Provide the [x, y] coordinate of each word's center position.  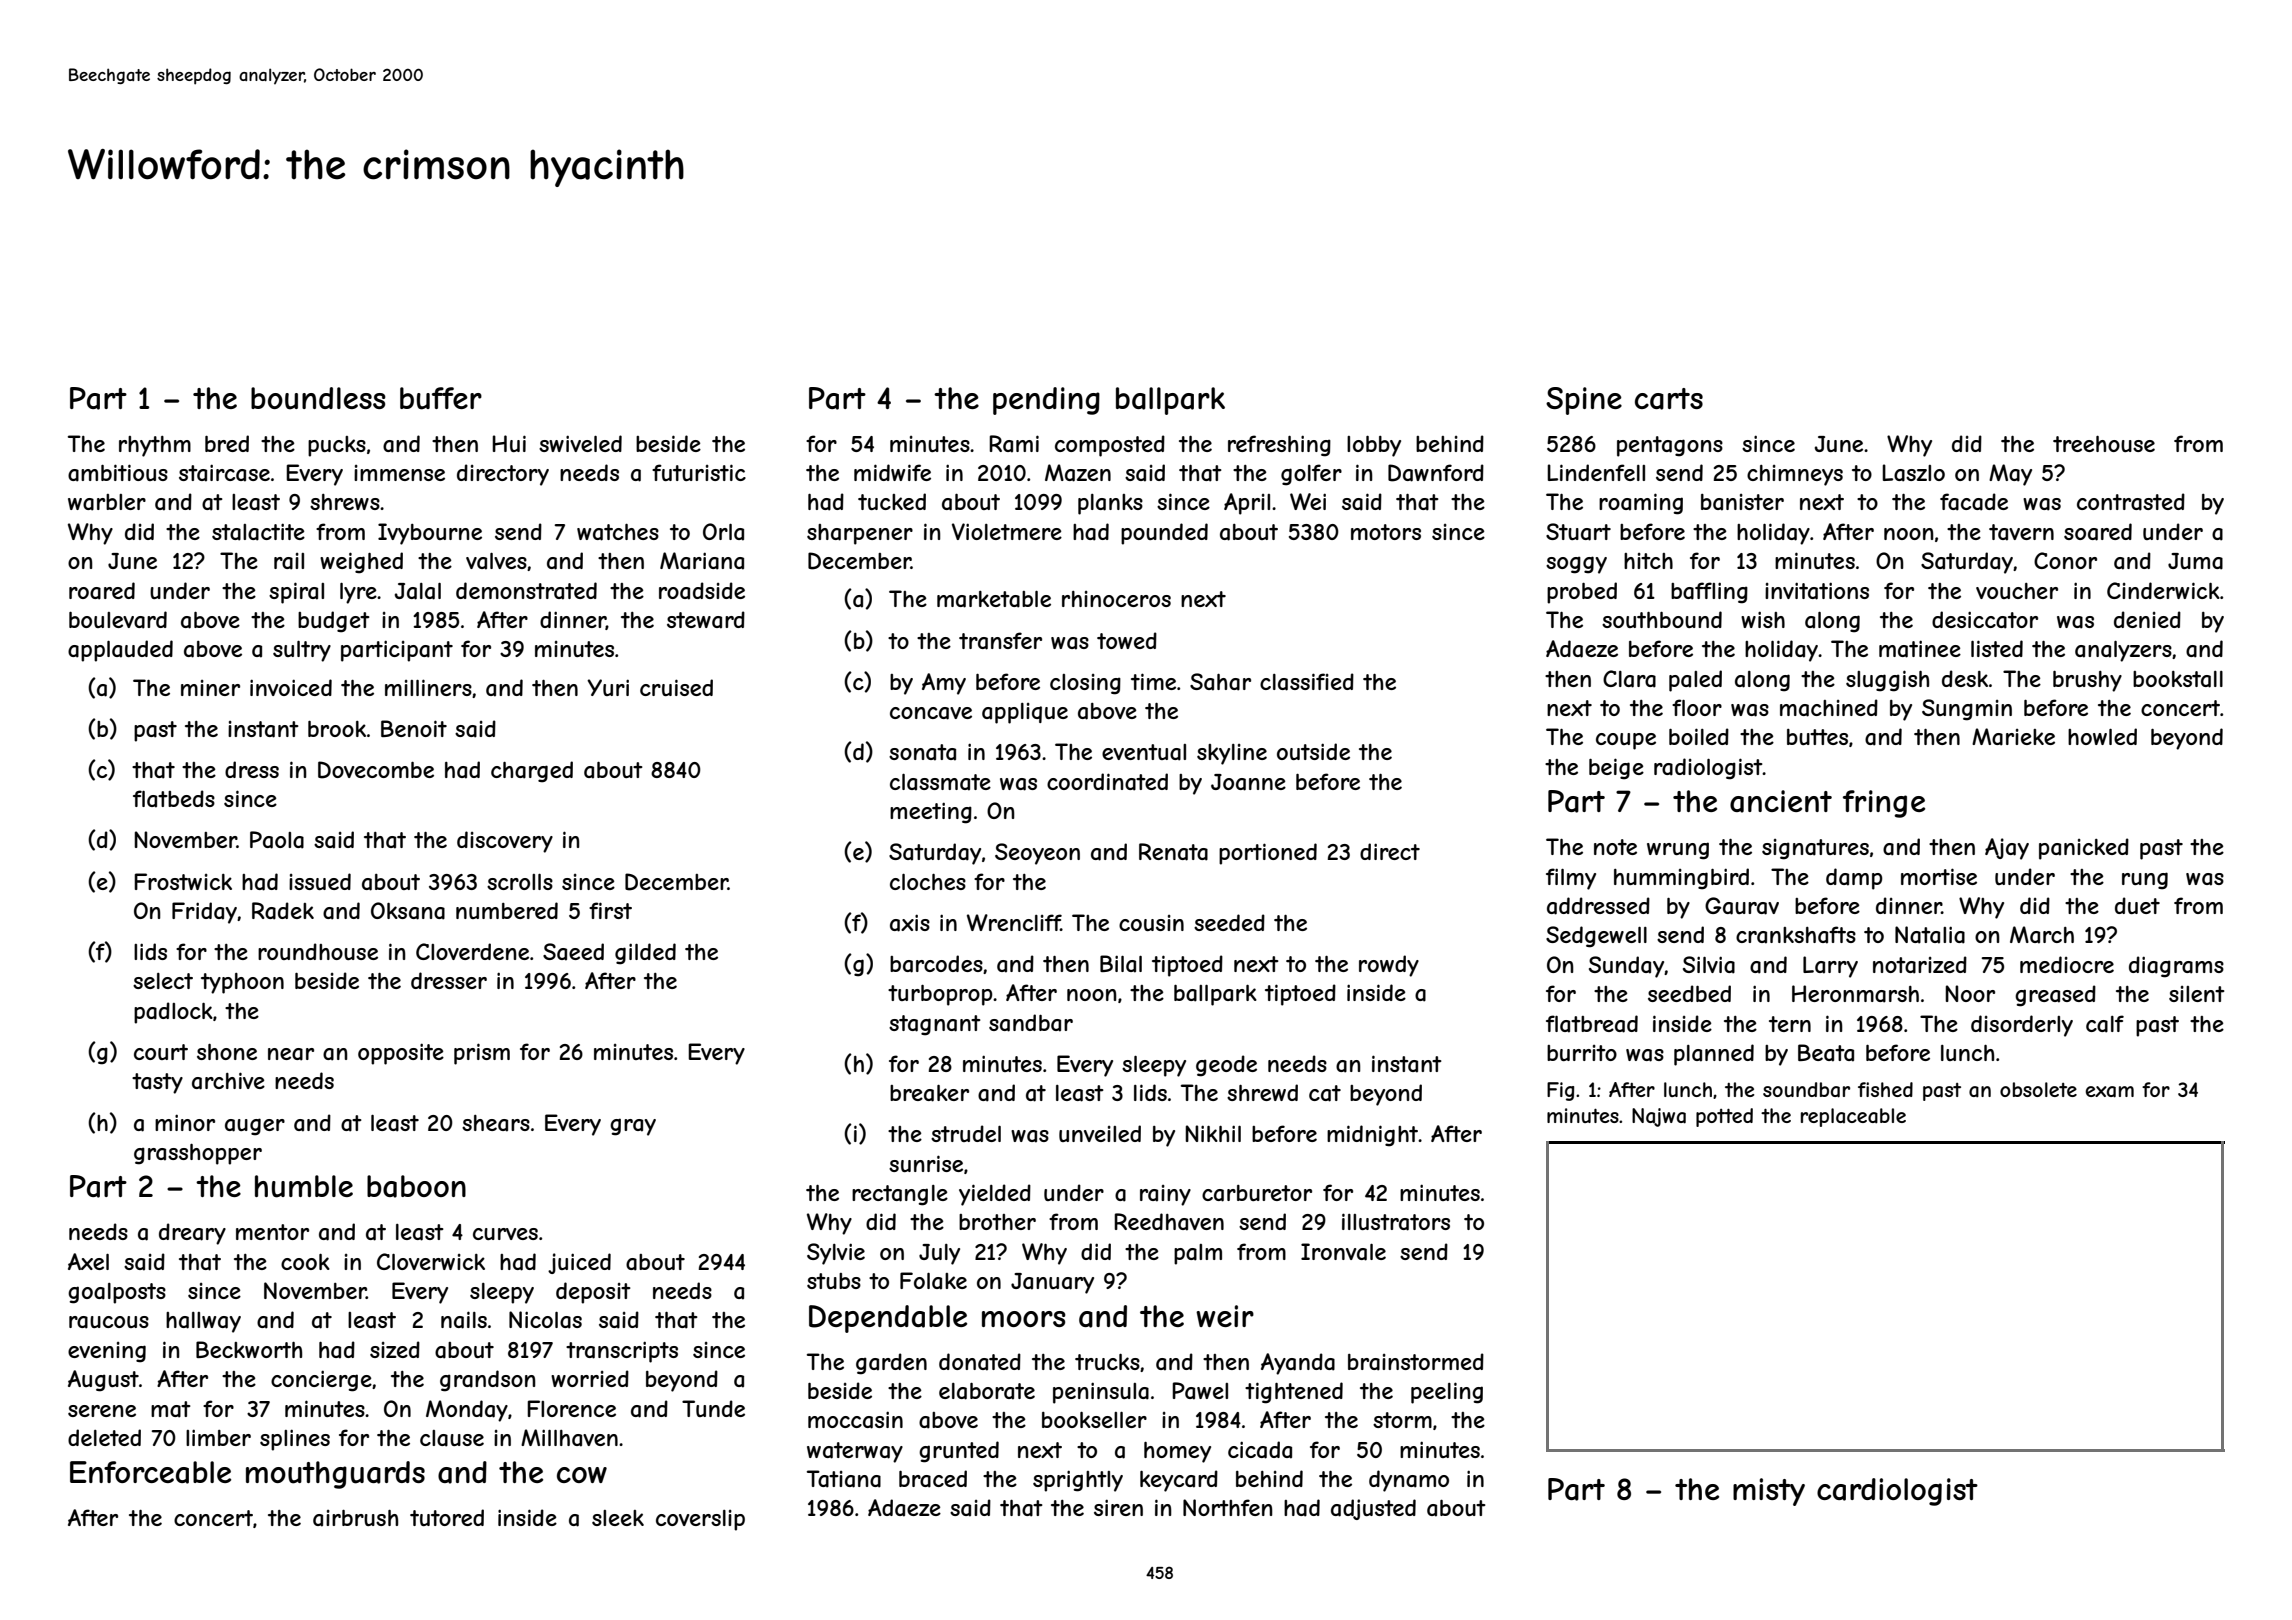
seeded [1229, 922]
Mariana [702, 561]
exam [2110, 1092]
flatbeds [174, 799]
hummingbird [1681, 879]
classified [1307, 682]
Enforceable [150, 1472]
